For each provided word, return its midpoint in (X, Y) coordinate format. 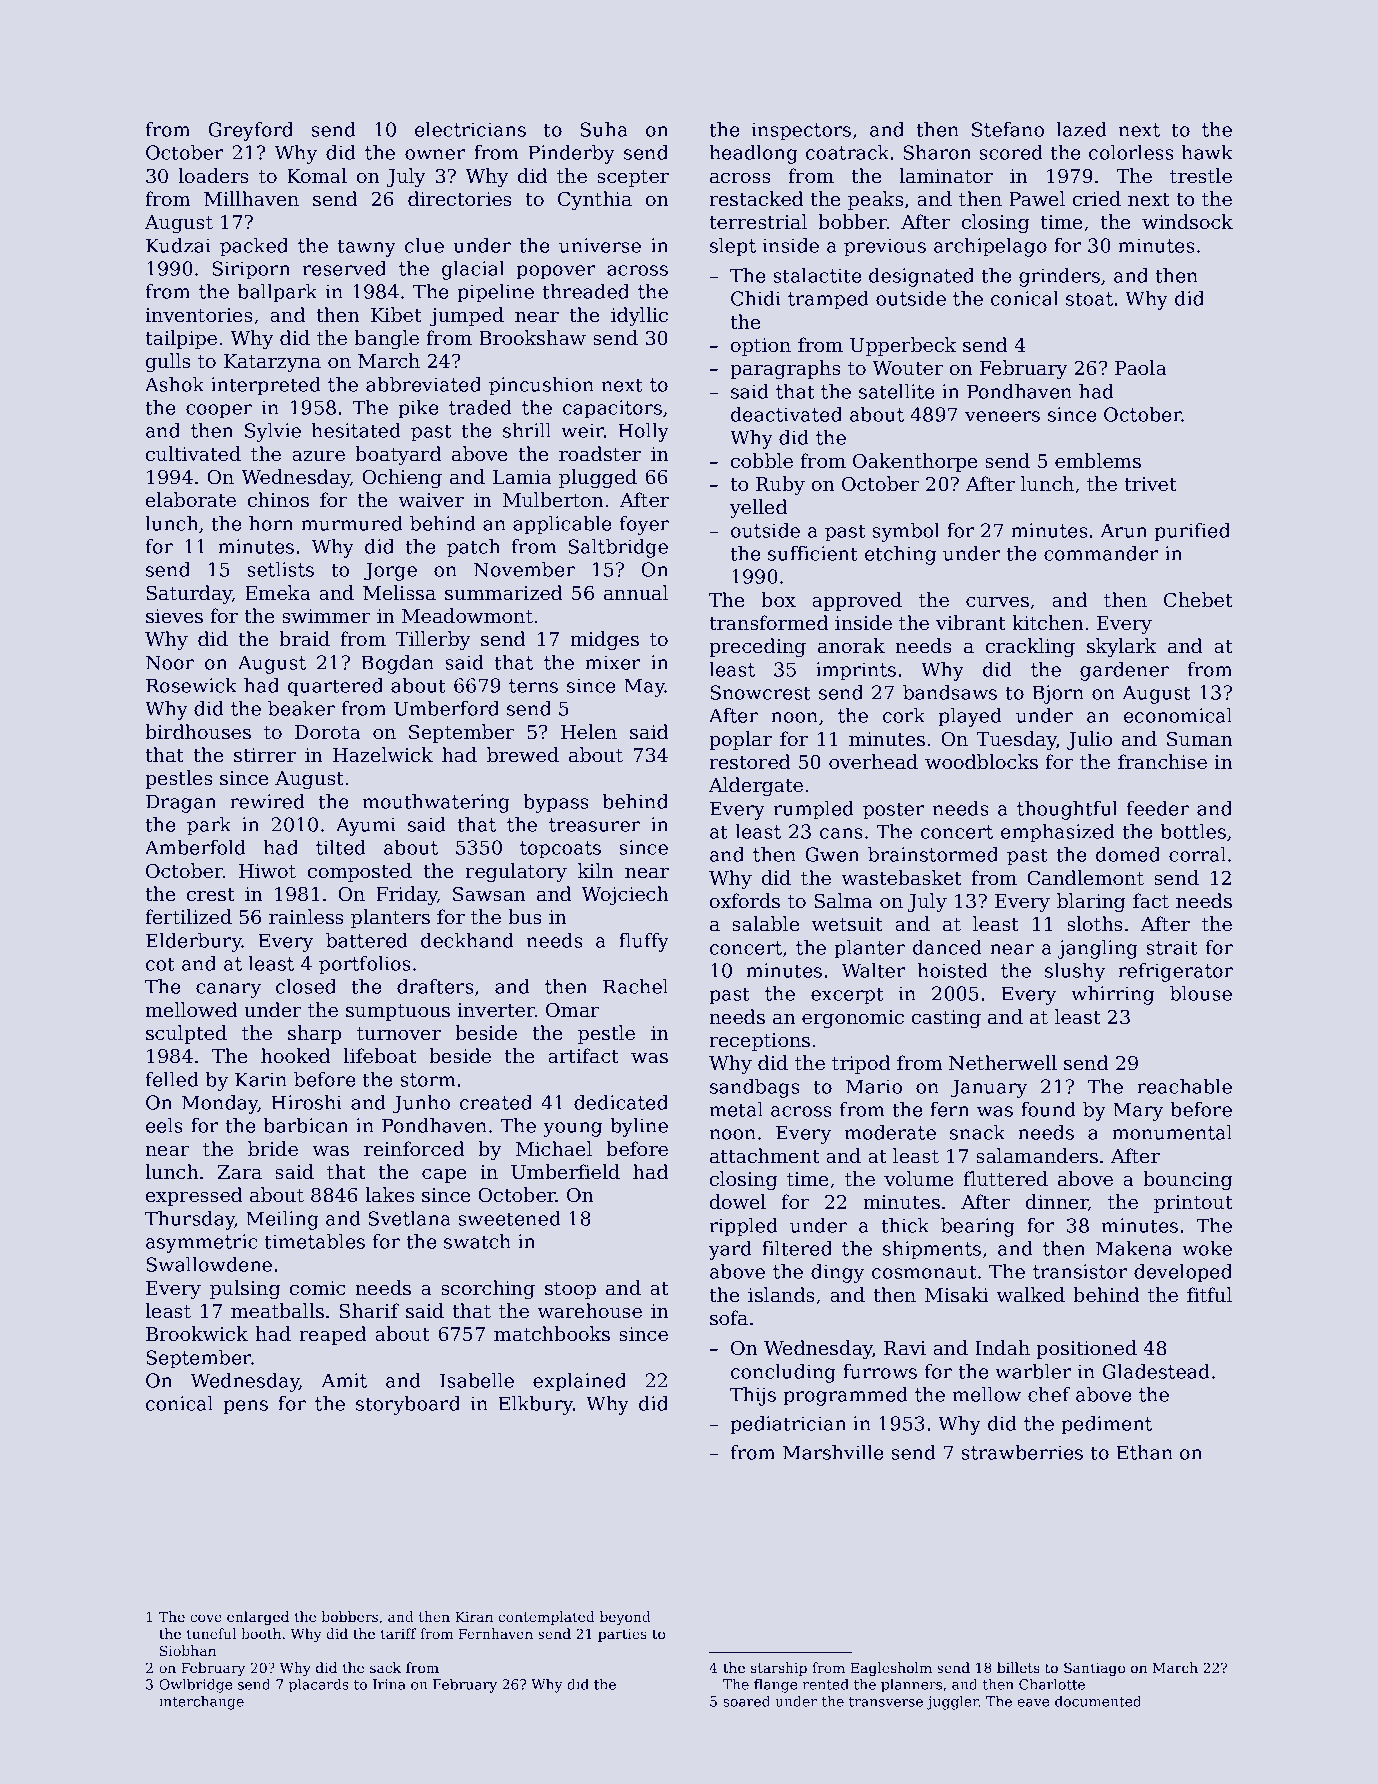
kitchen (1048, 623)
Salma (843, 901)
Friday (407, 895)
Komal (317, 175)
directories (460, 199)
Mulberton (553, 500)
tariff (399, 1633)
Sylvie (273, 432)
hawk (1207, 152)
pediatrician (788, 1425)
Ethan (1145, 1452)
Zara (240, 1172)
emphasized (1058, 833)
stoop (570, 1290)
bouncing (1187, 1180)
